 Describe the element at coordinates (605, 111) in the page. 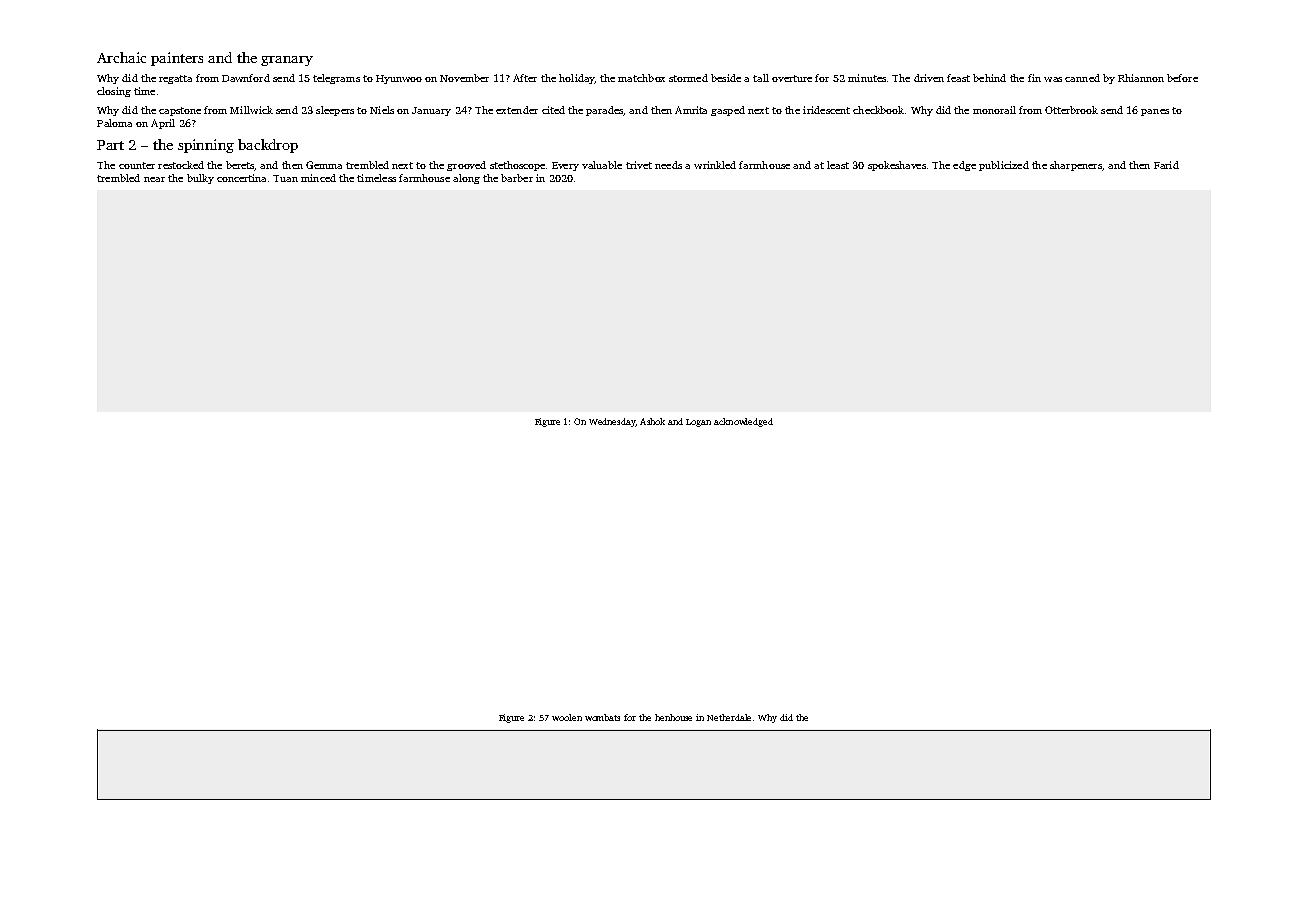

I see `parades` at that location.
